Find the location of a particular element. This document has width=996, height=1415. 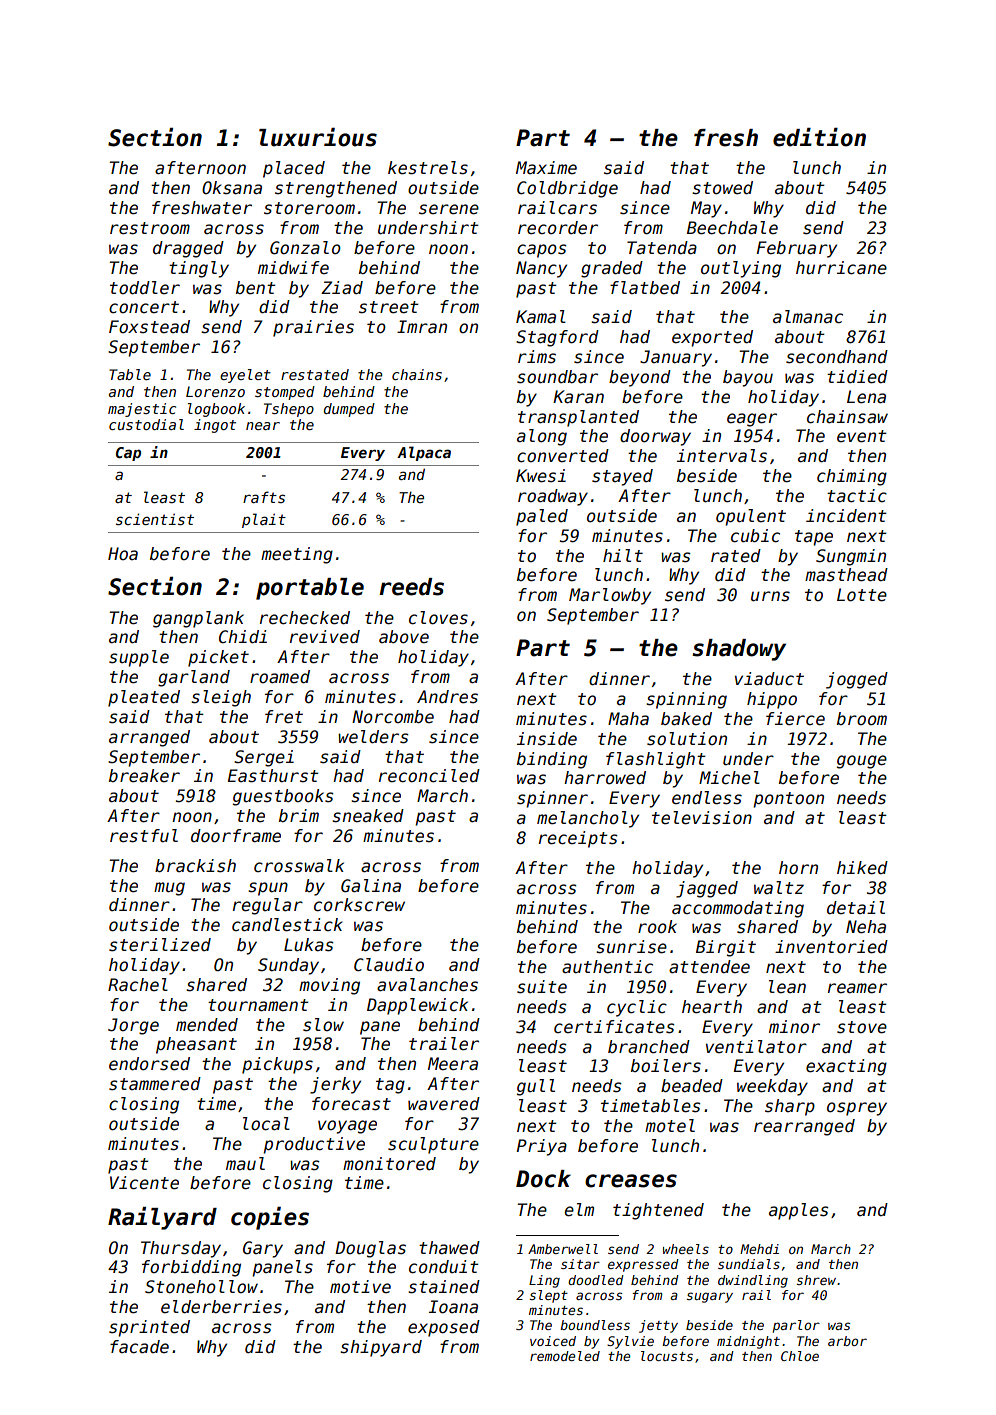

storeroom is located at coordinates (309, 208).
